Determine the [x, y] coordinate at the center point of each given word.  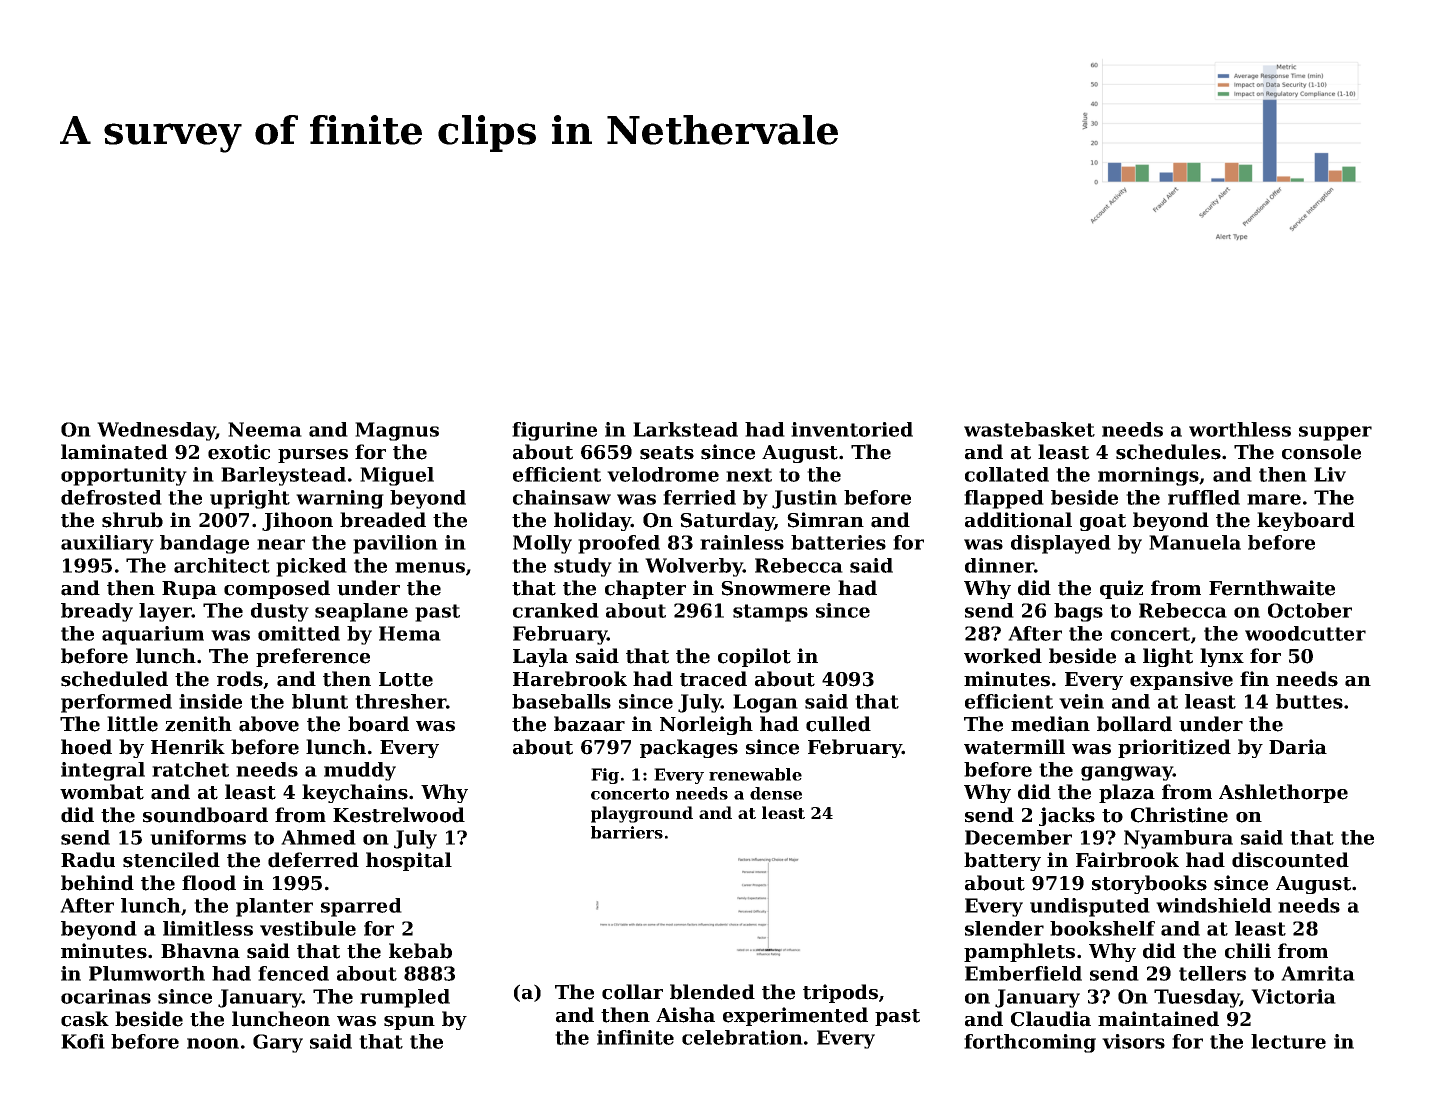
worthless [1240, 429]
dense [776, 793]
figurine [554, 431]
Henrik [188, 747]
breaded [383, 520]
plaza [1127, 793]
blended [712, 992]
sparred [361, 907]
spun [409, 1023]
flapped [1004, 499]
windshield [1214, 905]
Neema [265, 429]
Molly [542, 544]
